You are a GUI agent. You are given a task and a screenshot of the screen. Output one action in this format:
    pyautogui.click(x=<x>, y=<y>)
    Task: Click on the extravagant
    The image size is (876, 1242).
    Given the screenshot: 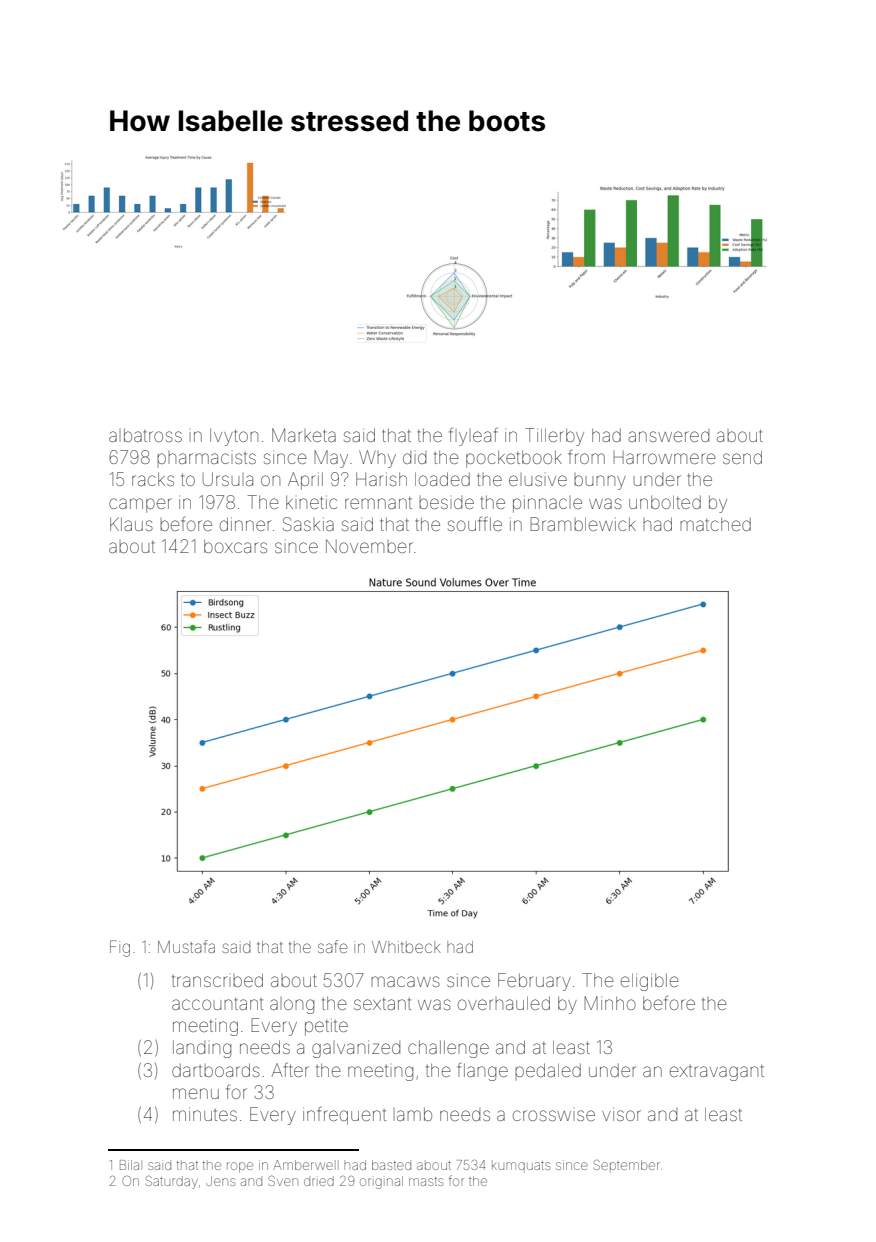 What is the action you would take?
    pyautogui.click(x=717, y=1073)
